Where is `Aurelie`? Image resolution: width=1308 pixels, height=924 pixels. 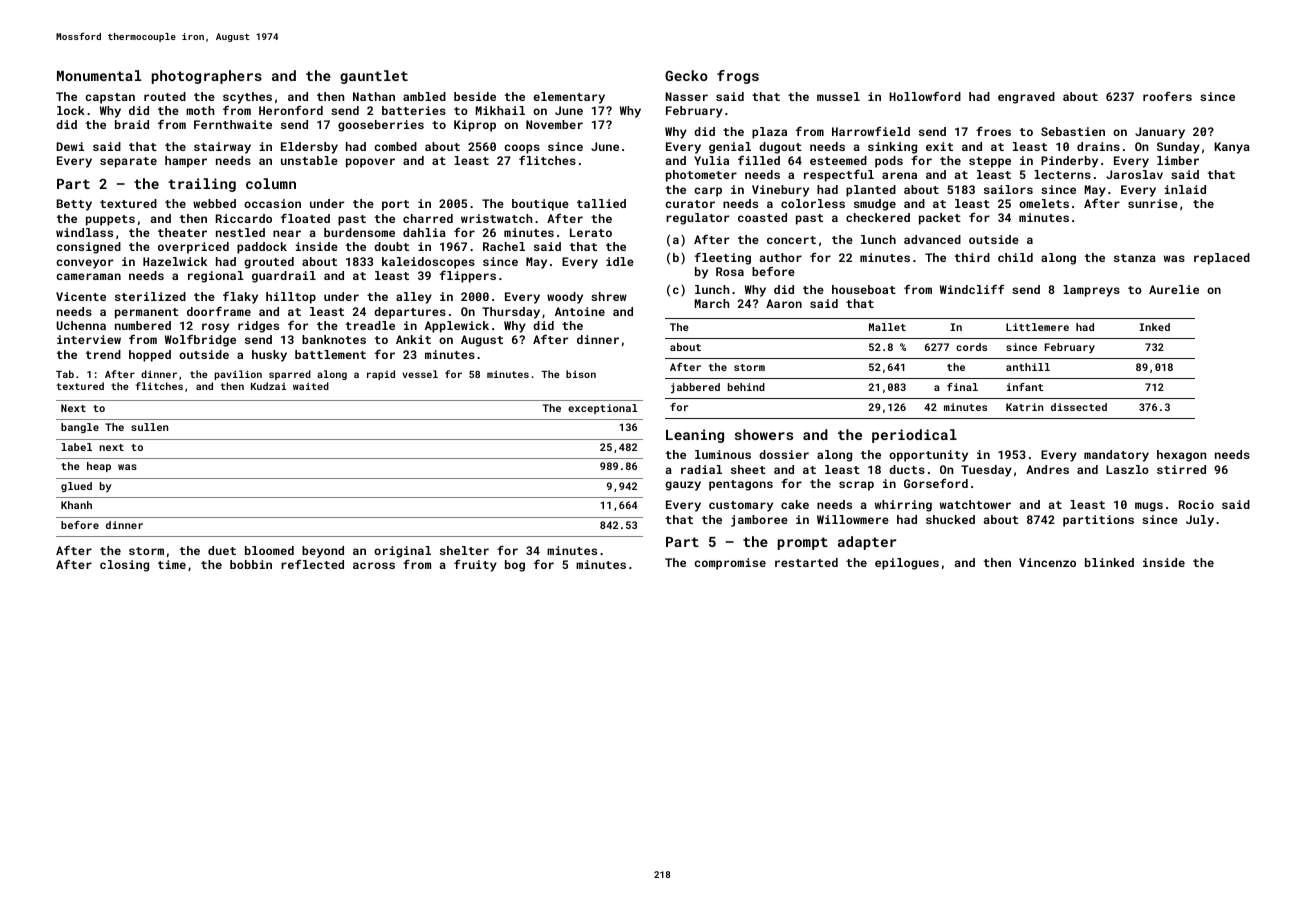 Aurelie is located at coordinates (1174, 289).
